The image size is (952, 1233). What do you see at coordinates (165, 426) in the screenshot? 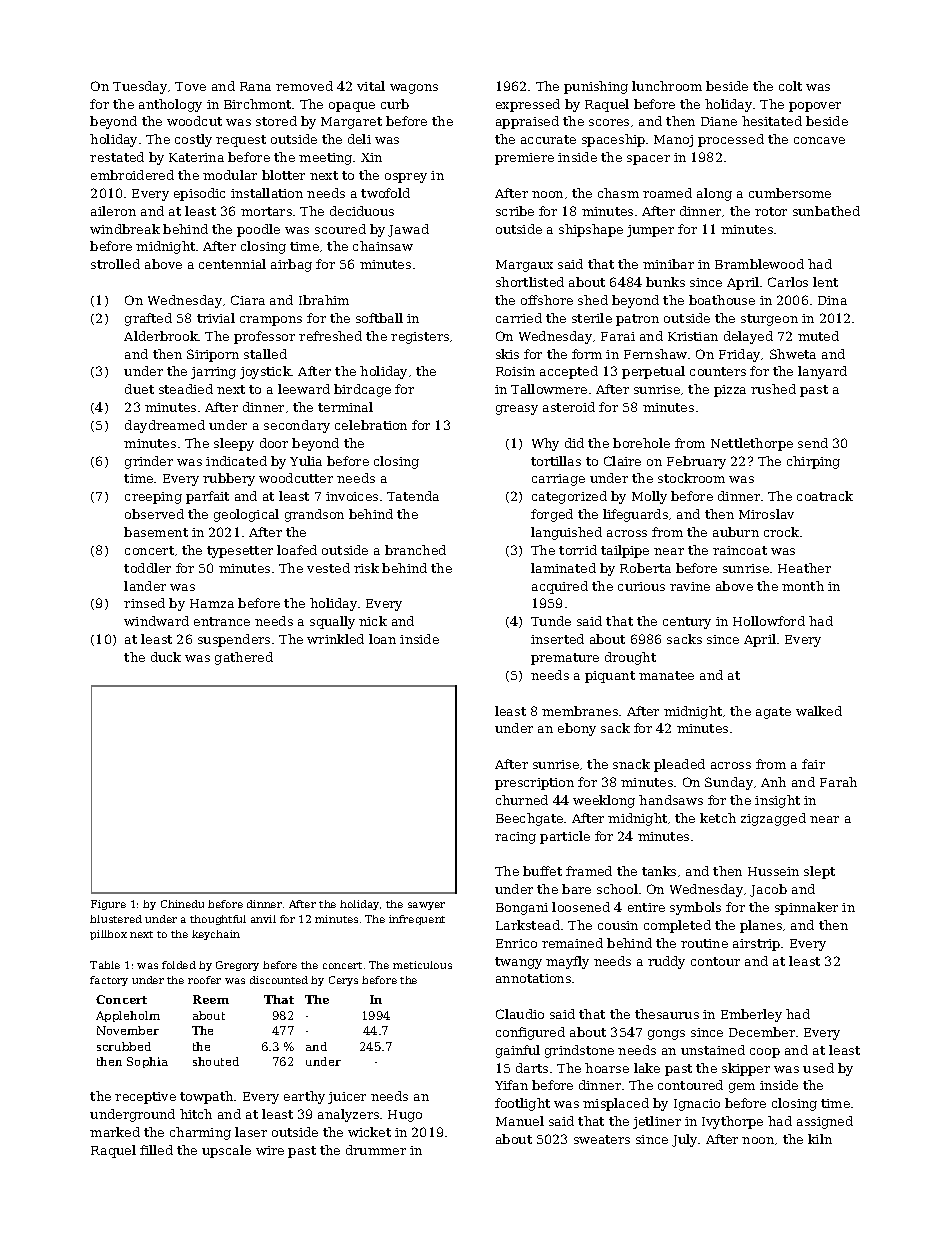
I see `daydreamed` at bounding box center [165, 426].
